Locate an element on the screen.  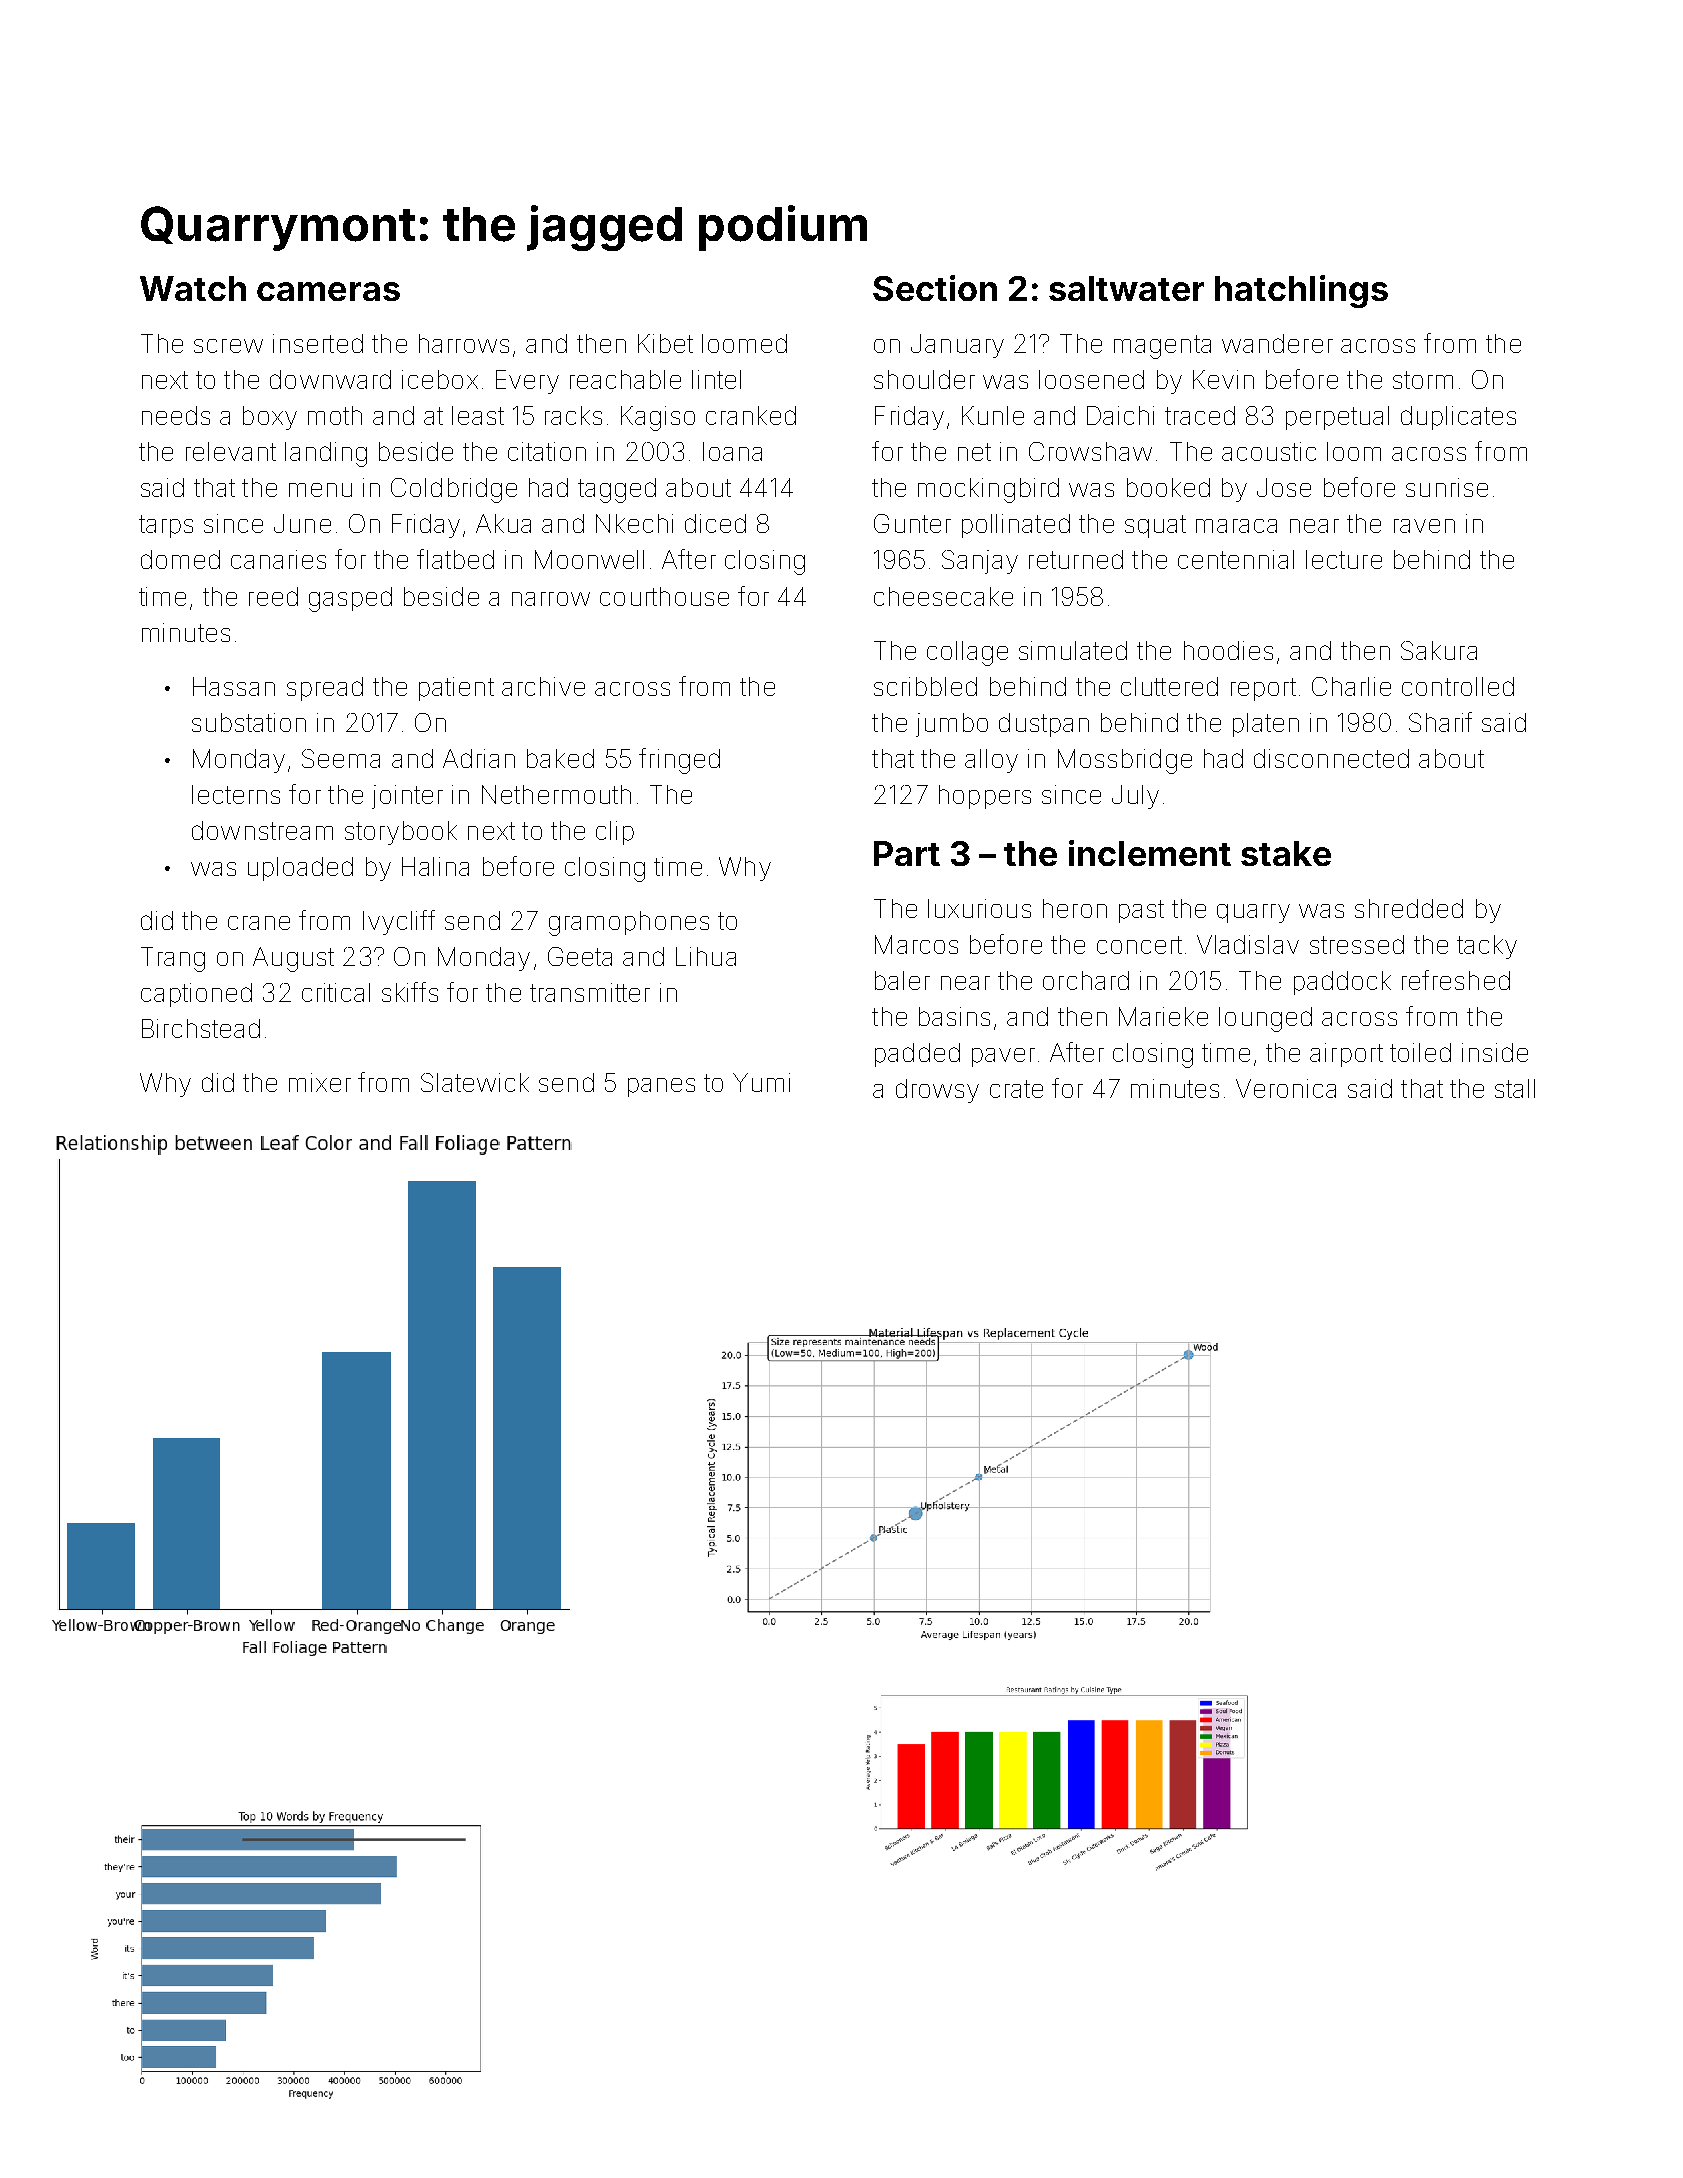
hoodies is located at coordinates (1228, 650).
